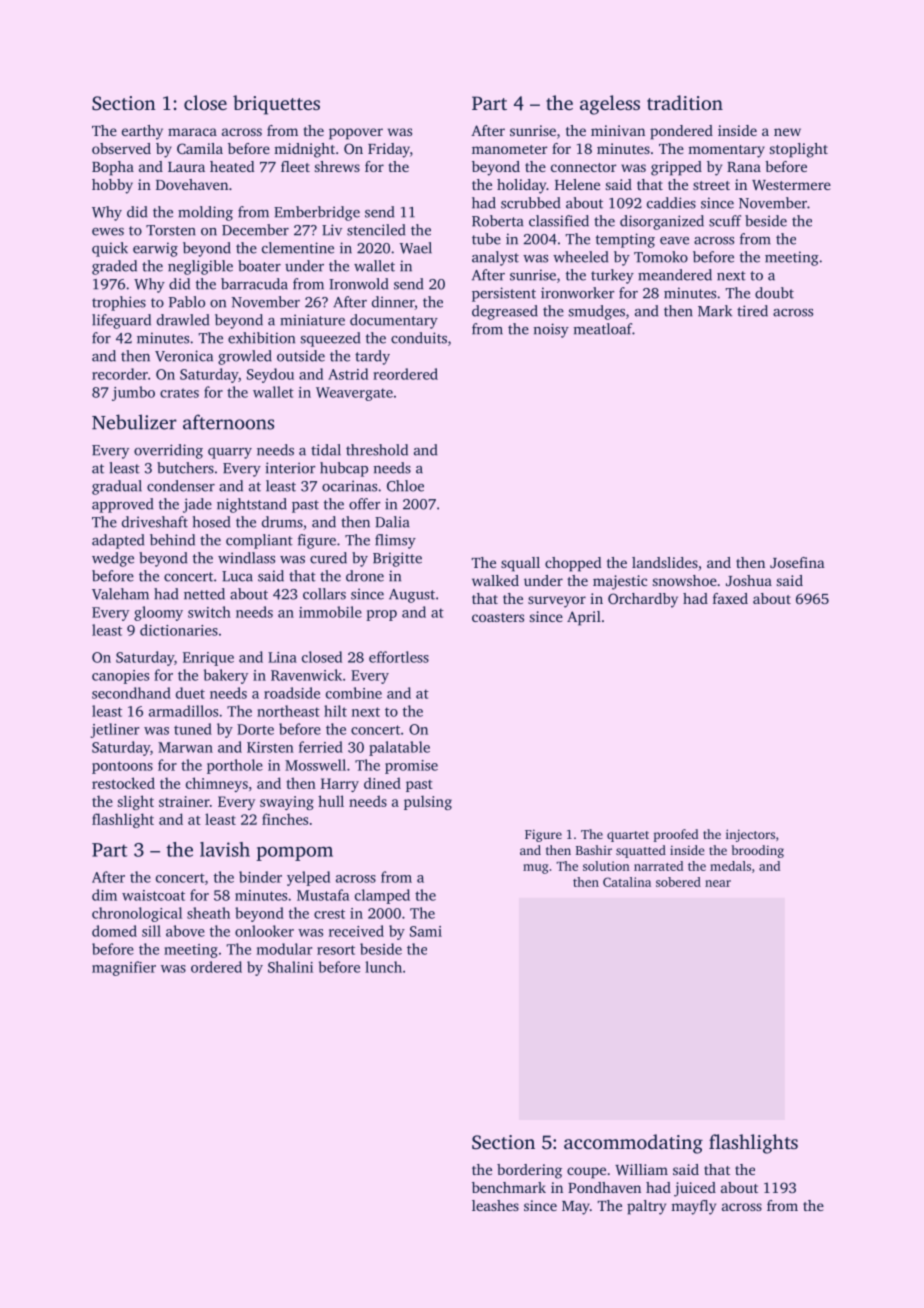 The height and width of the document is (1308, 924). I want to click on tradition, so click(685, 102).
